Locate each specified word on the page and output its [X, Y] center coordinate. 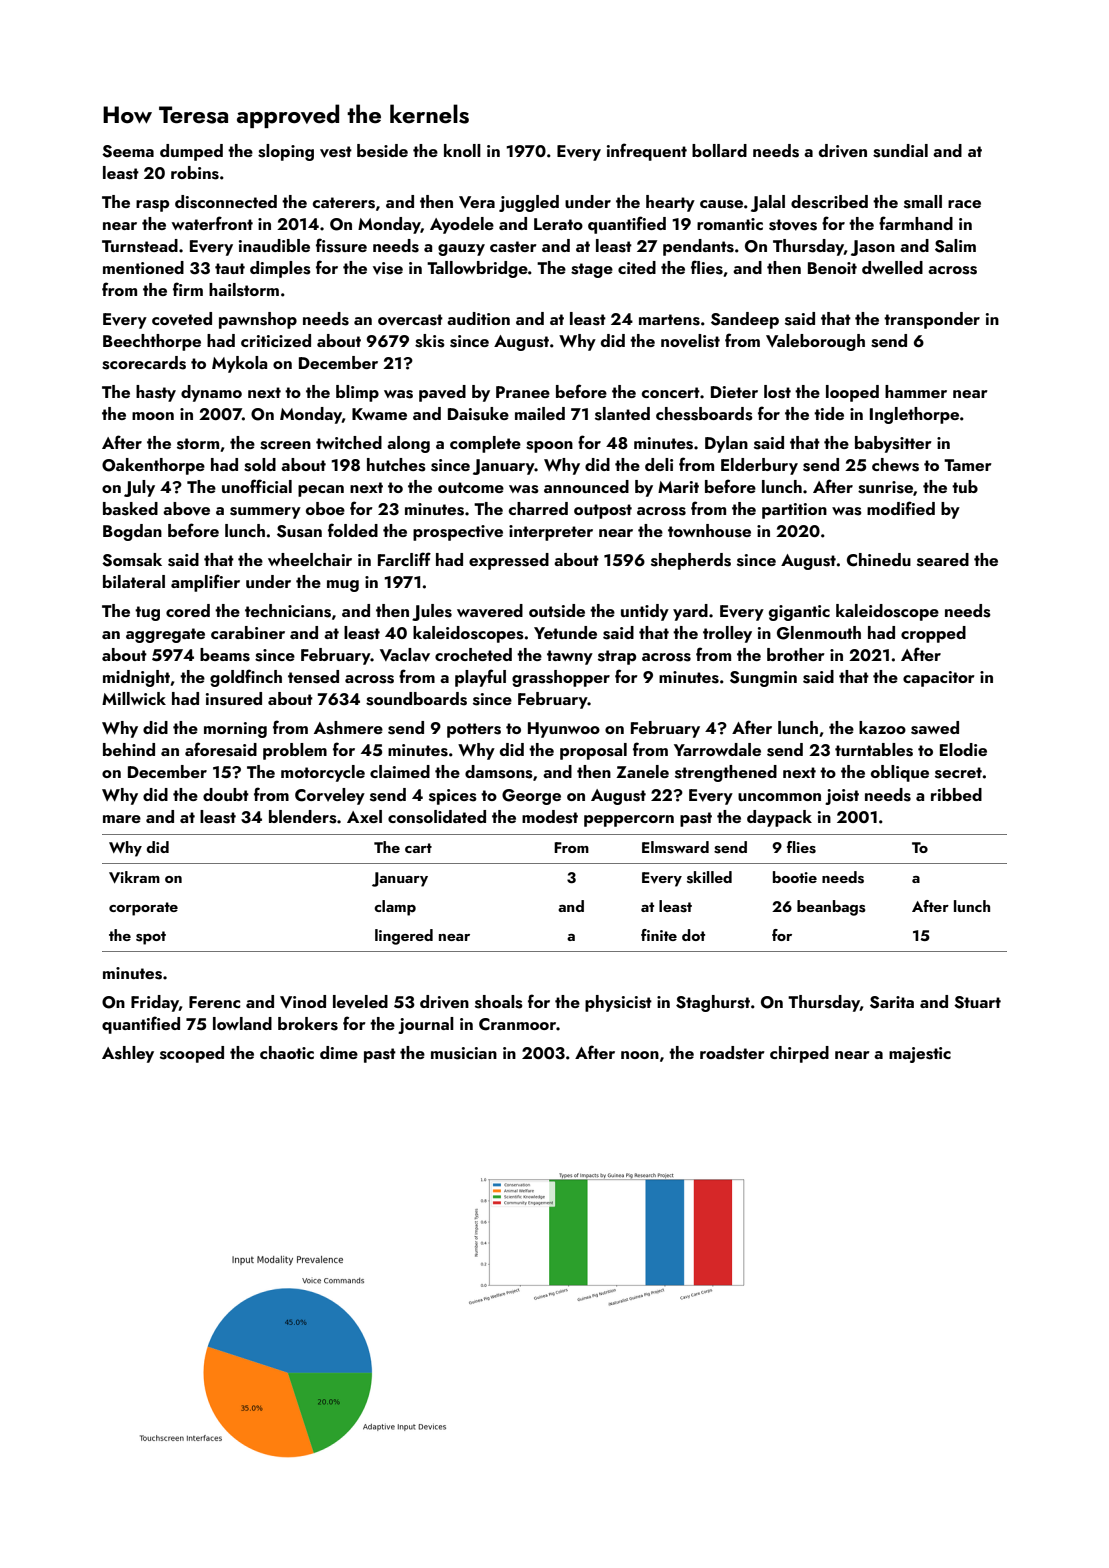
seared [943, 560]
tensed [313, 677]
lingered [404, 937]
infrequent [647, 152]
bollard [719, 150]
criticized [276, 340]
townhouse [709, 531]
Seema [128, 151]
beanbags [831, 908]
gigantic [799, 613]
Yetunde [565, 632]
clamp [395, 908]
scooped [192, 1054]
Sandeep [745, 320]
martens [669, 320]
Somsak [132, 560]
